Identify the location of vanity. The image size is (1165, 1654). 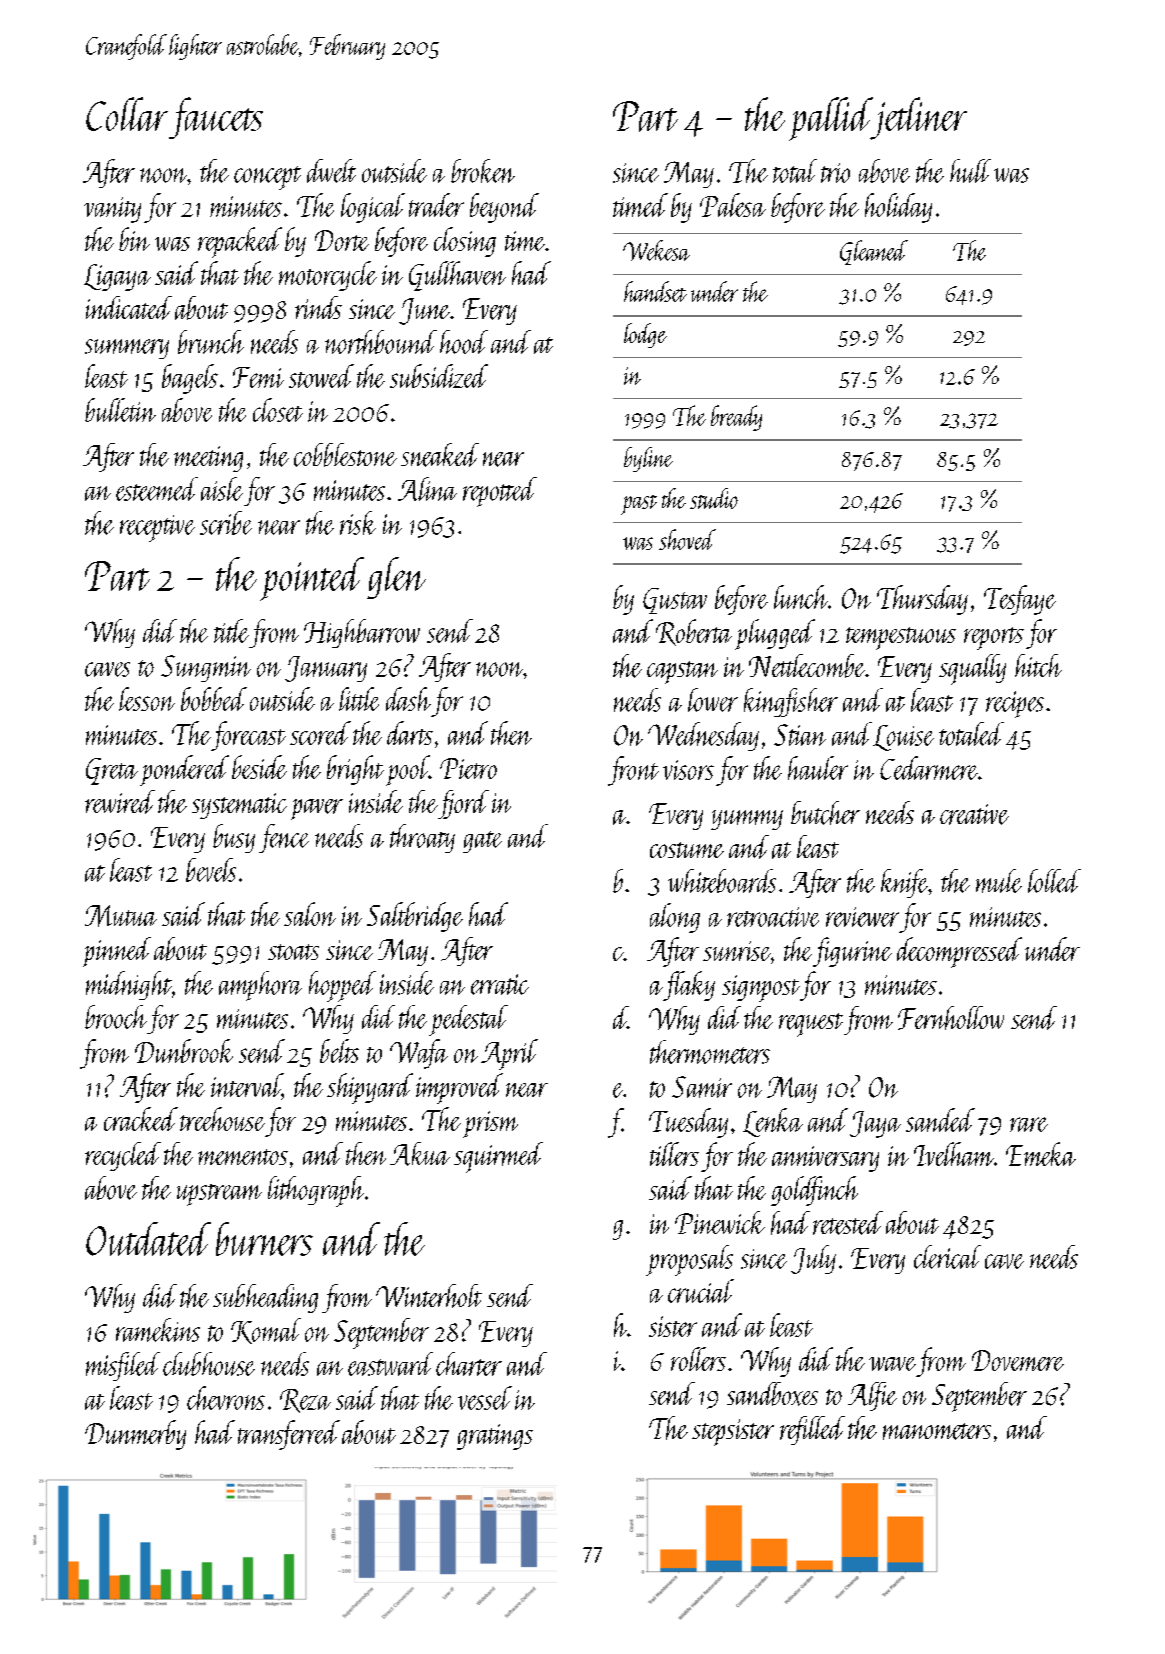
(112, 210).
